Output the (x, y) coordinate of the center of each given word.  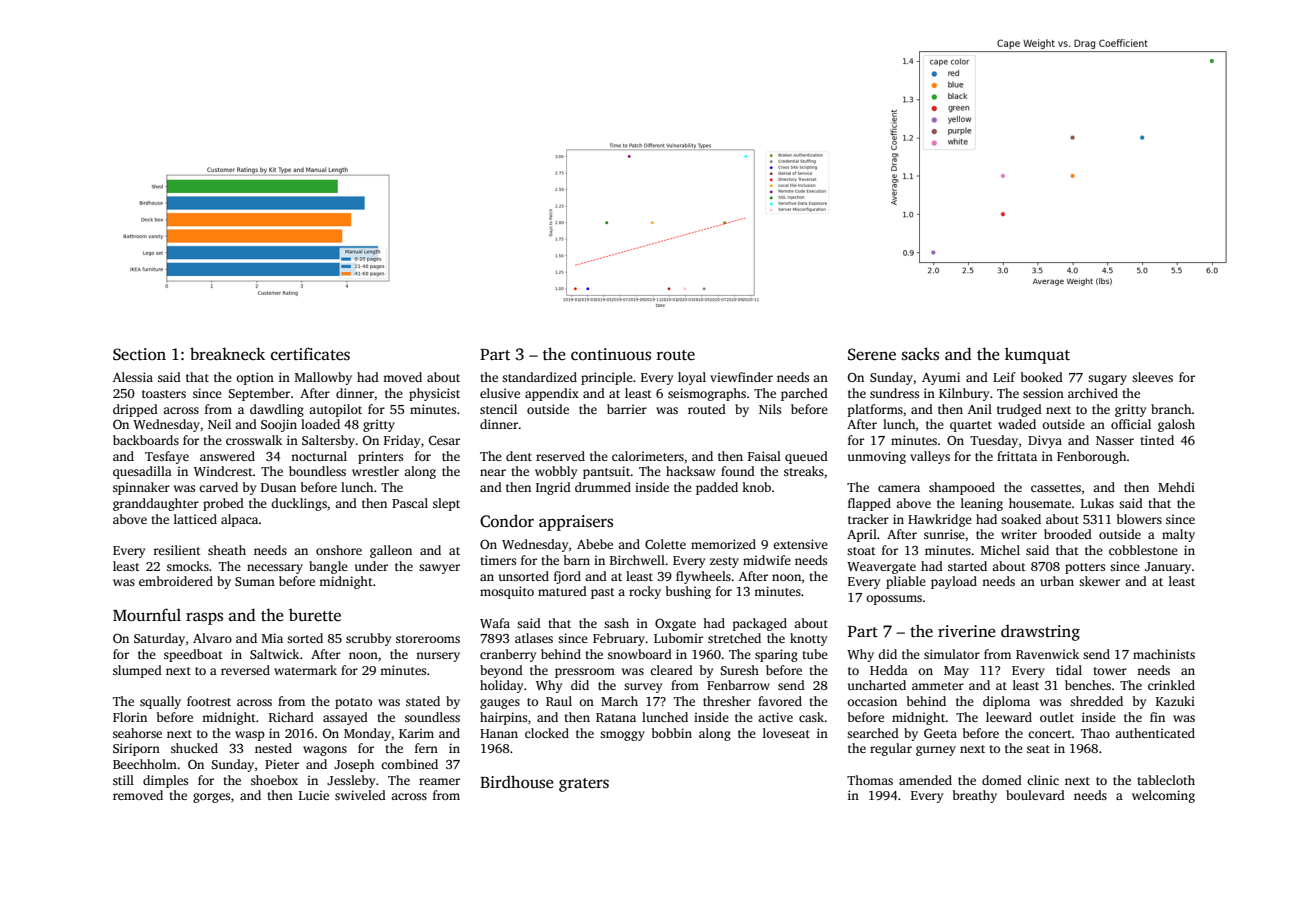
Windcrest (223, 471)
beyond (501, 671)
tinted (1157, 440)
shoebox (274, 780)
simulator (952, 654)
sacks (920, 354)
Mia (272, 638)
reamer (439, 781)
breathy (975, 796)
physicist (434, 394)
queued (806, 457)
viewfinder (741, 377)
